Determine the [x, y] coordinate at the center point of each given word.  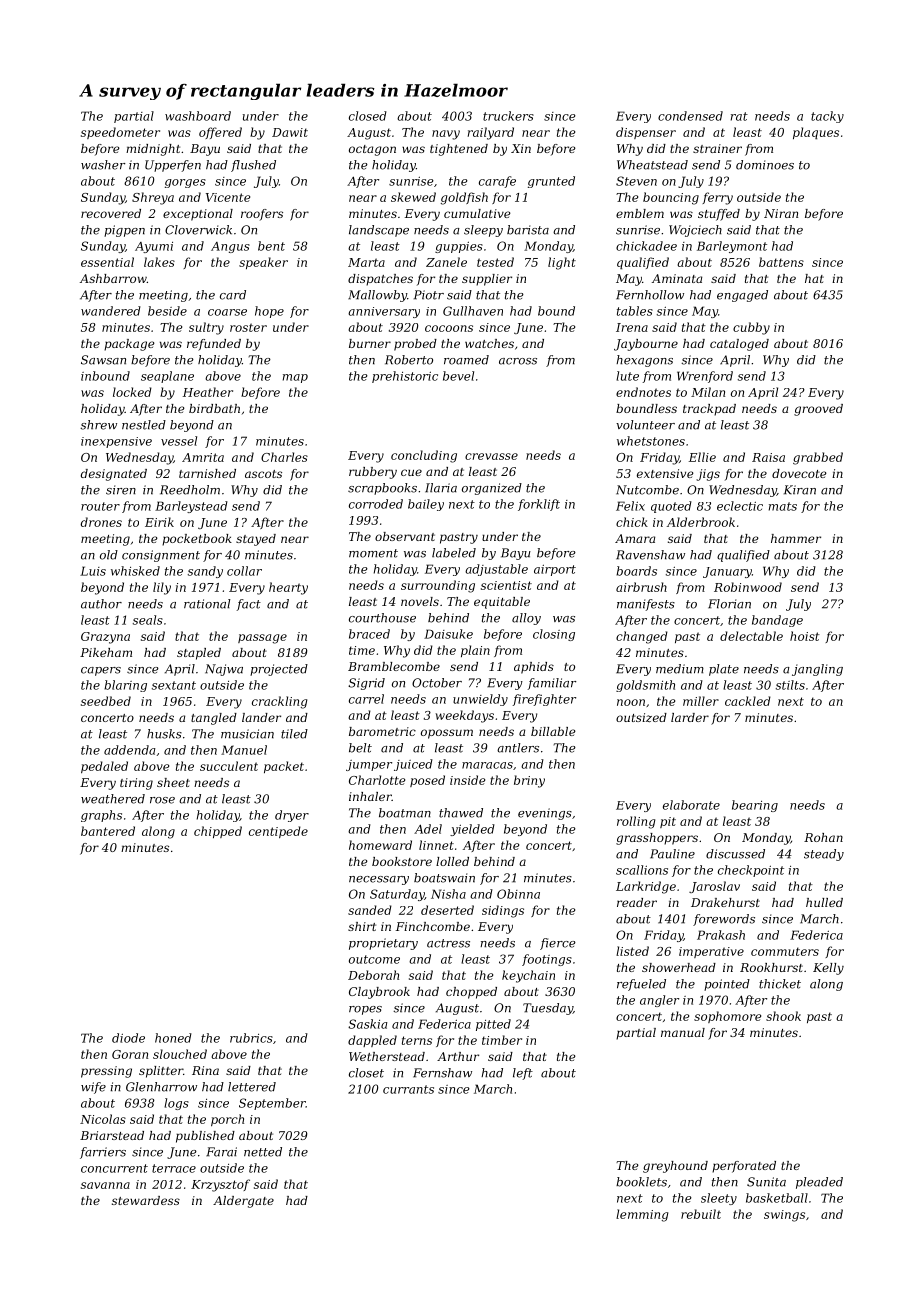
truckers [508, 116]
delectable [751, 636]
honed [173, 1038]
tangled [214, 719]
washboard [198, 116]
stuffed [719, 215]
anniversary [384, 312]
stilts [790, 685]
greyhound [675, 1167]
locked [132, 392]
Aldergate [243, 1202]
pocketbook [197, 540]
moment [373, 553]
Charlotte [377, 780]
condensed [690, 116]
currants [408, 1089]
